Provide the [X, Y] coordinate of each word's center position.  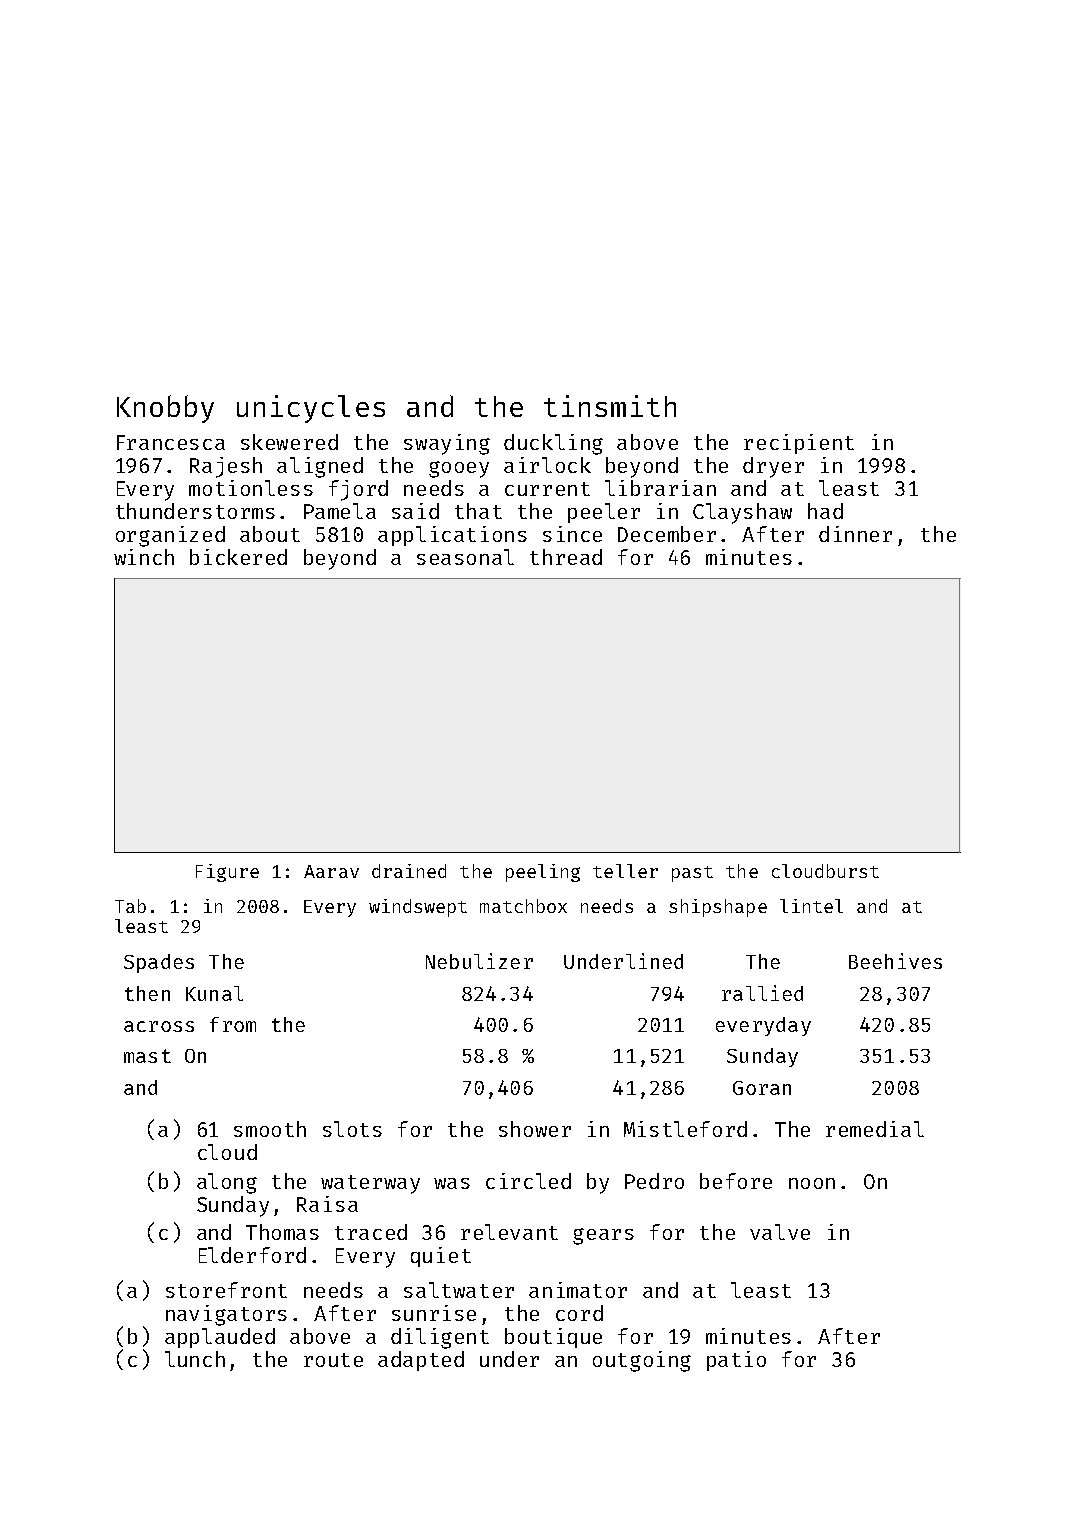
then [147, 993]
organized [170, 536]
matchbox [523, 906]
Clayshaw [742, 513]
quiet [441, 1257]
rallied [762, 993]
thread [566, 557]
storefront [226, 1290]
